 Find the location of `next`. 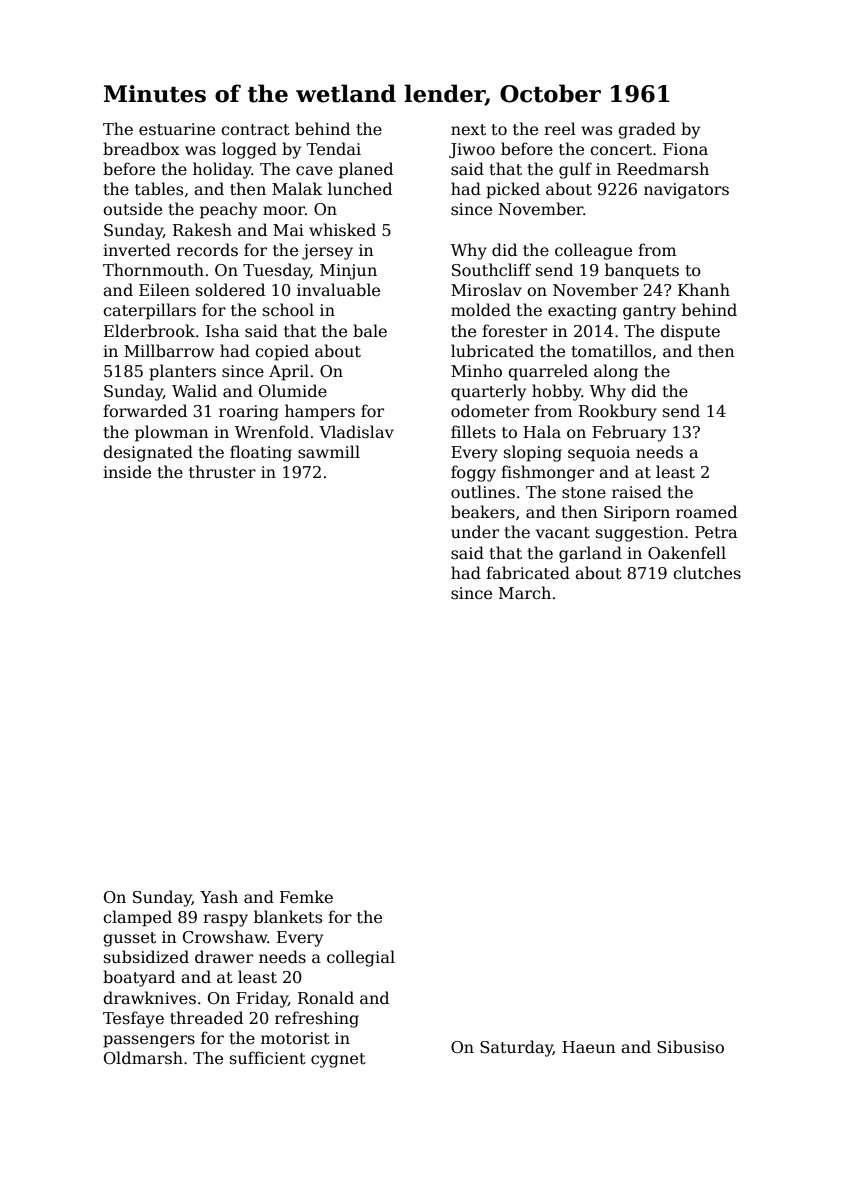

next is located at coordinates (468, 129).
